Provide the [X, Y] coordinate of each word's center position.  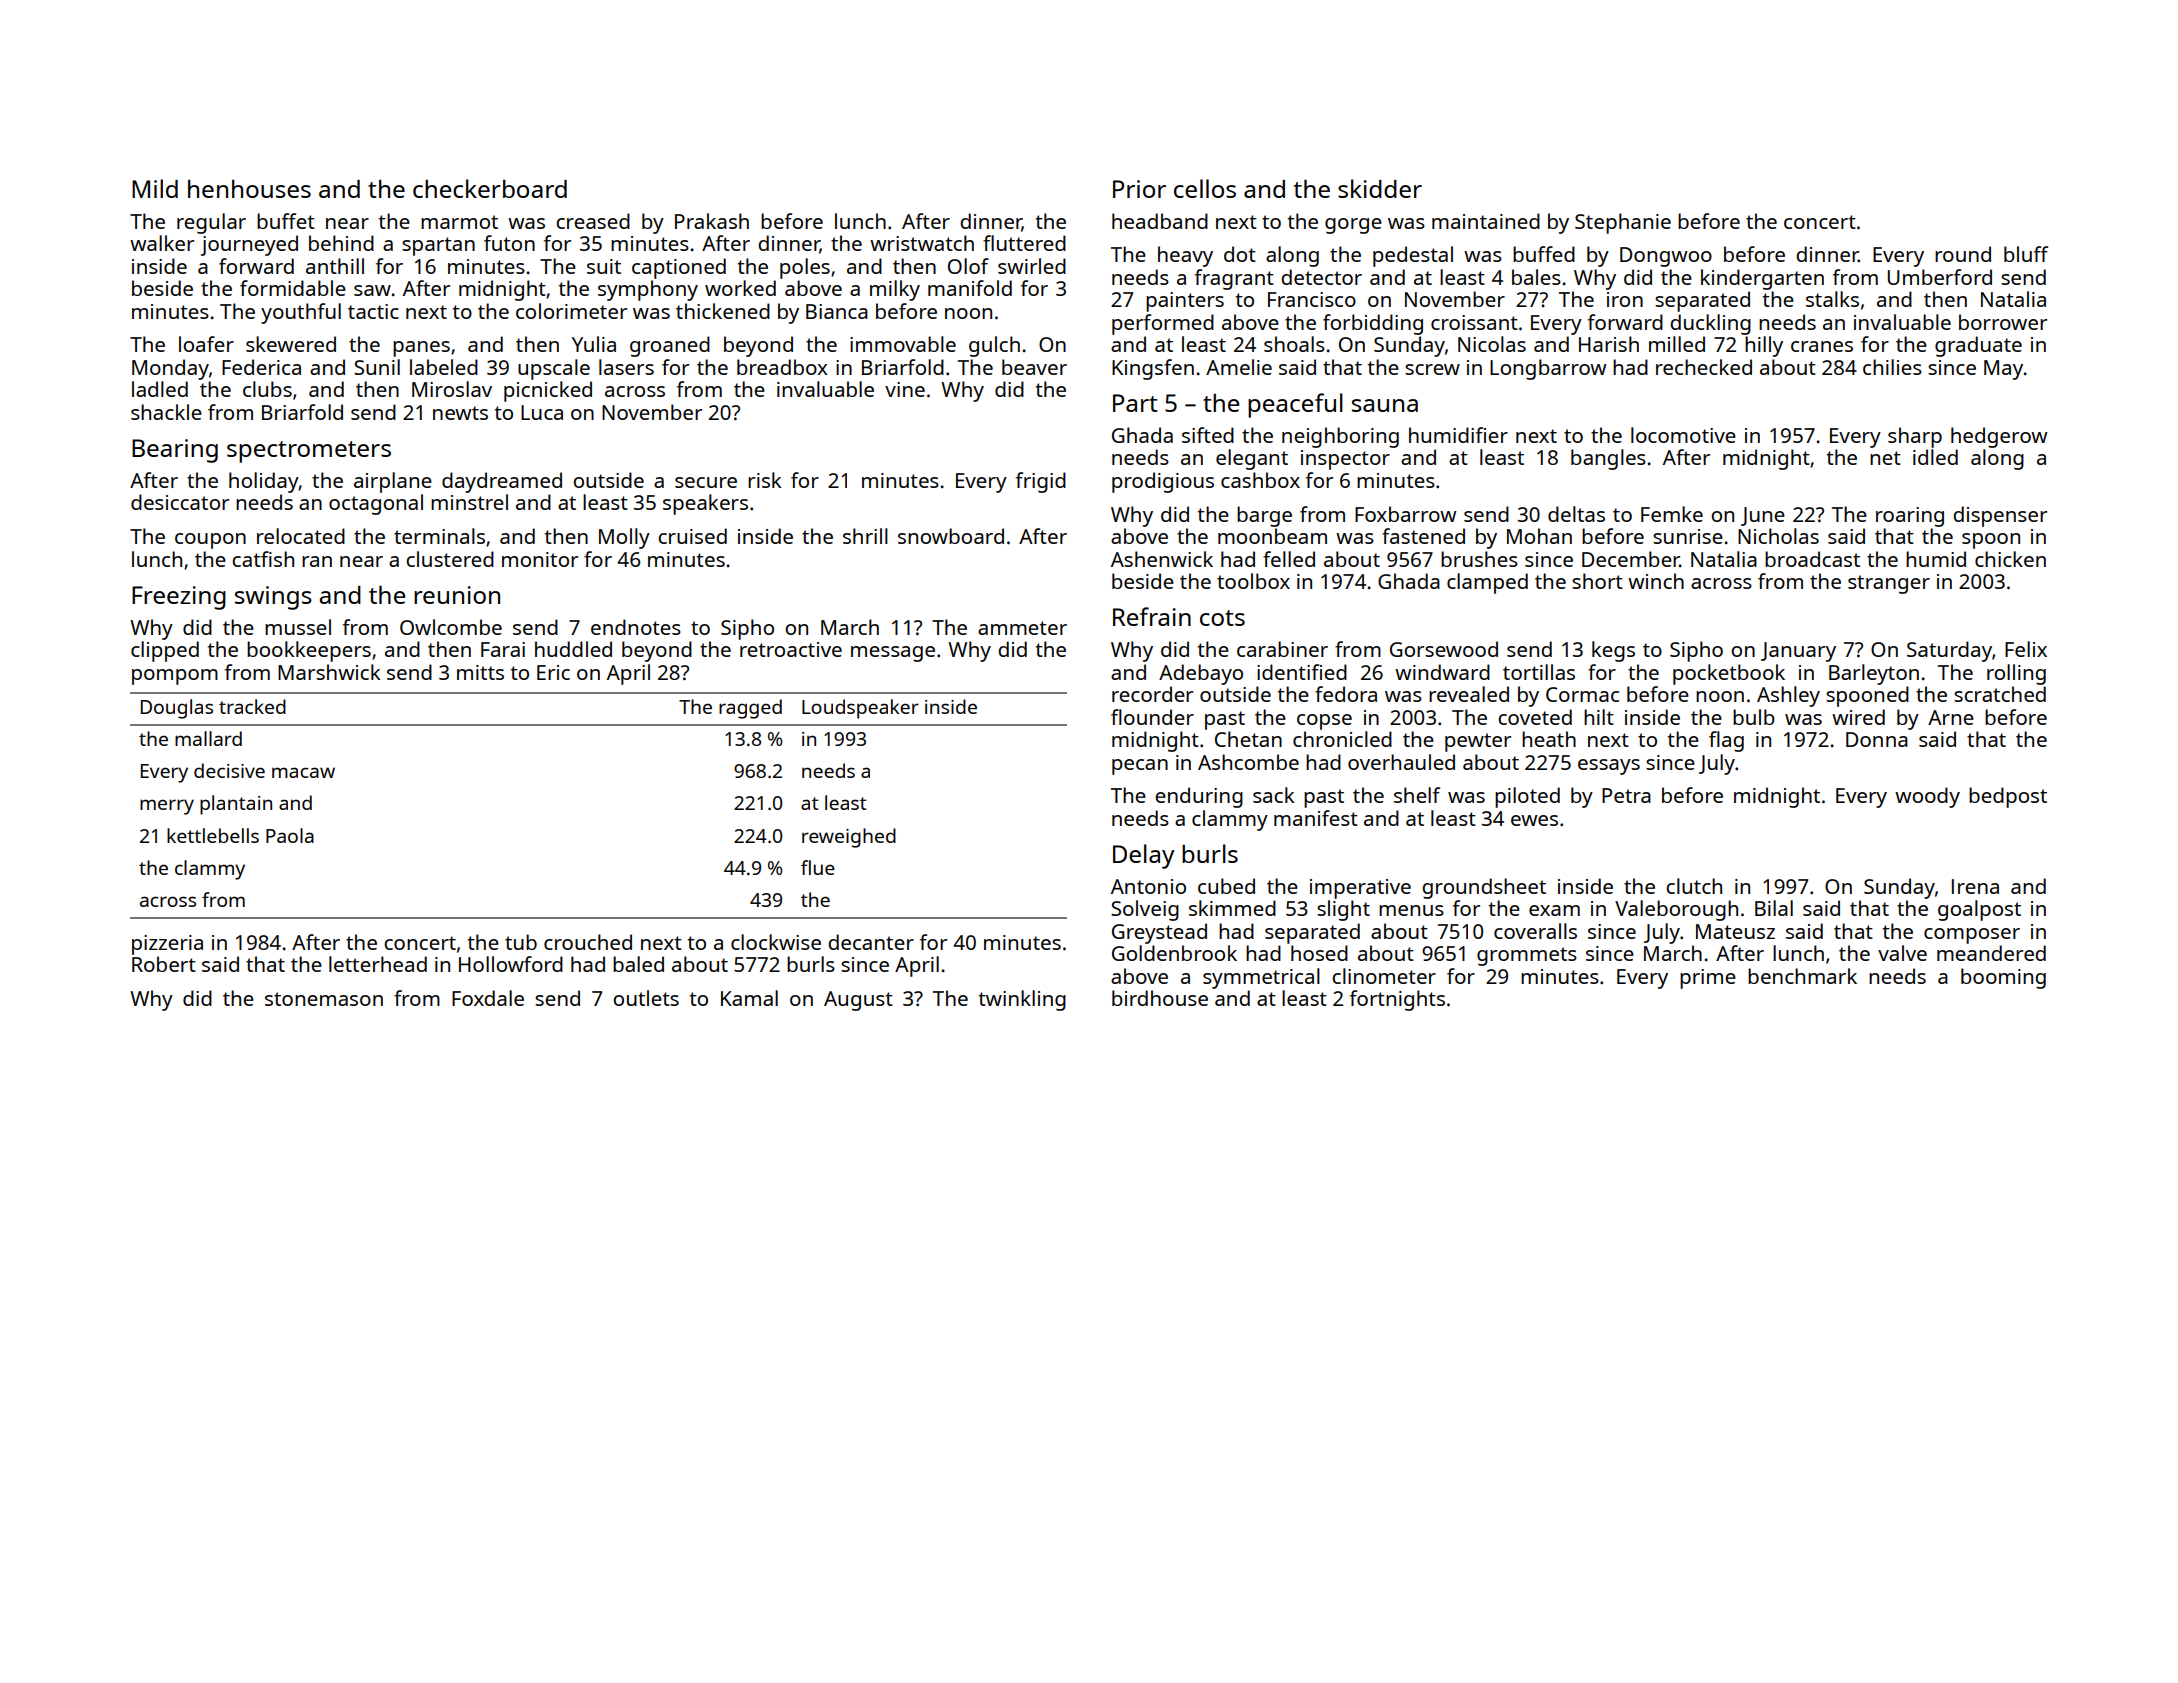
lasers [626, 367]
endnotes [636, 627]
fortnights [1397, 1000]
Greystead [1159, 933]
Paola [290, 835]
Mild [155, 188]
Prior [1139, 189]
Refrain [1152, 616]
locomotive [1683, 435]
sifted [1208, 435]
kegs [1613, 651]
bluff [2026, 254]
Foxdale [488, 998]
